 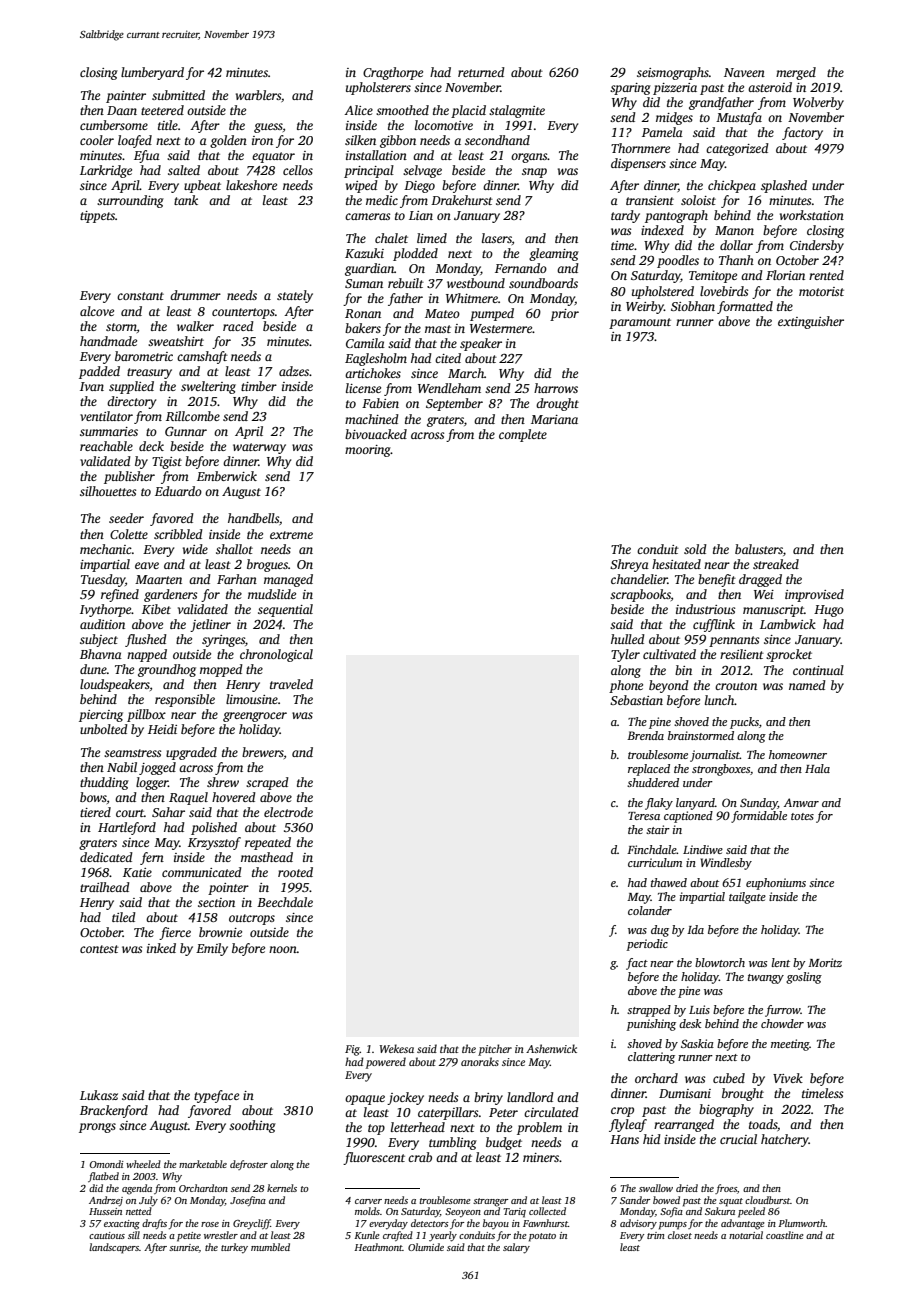 I want to click on Tyler, so click(x=625, y=655).
